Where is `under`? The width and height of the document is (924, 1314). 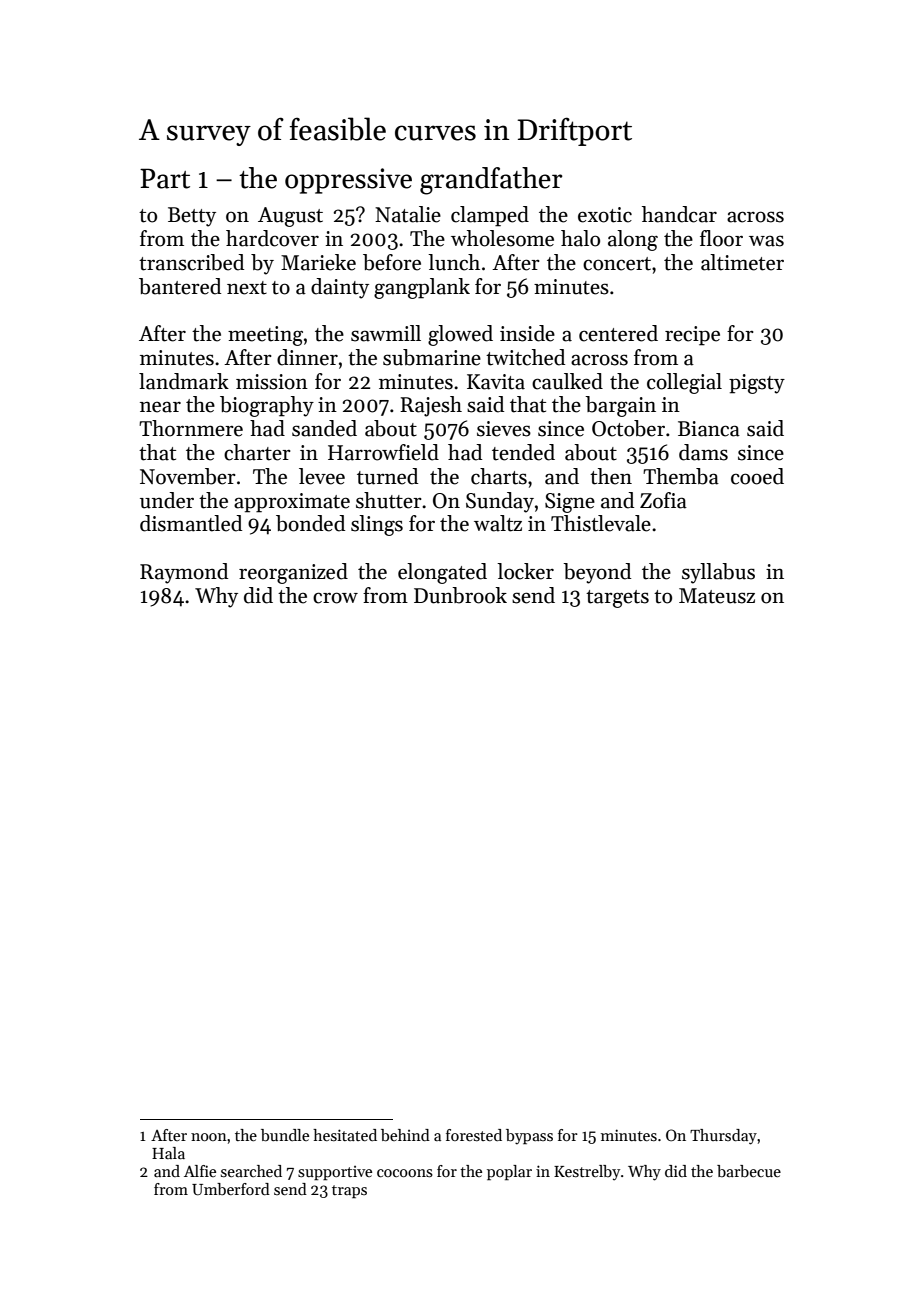
under is located at coordinates (167, 500).
